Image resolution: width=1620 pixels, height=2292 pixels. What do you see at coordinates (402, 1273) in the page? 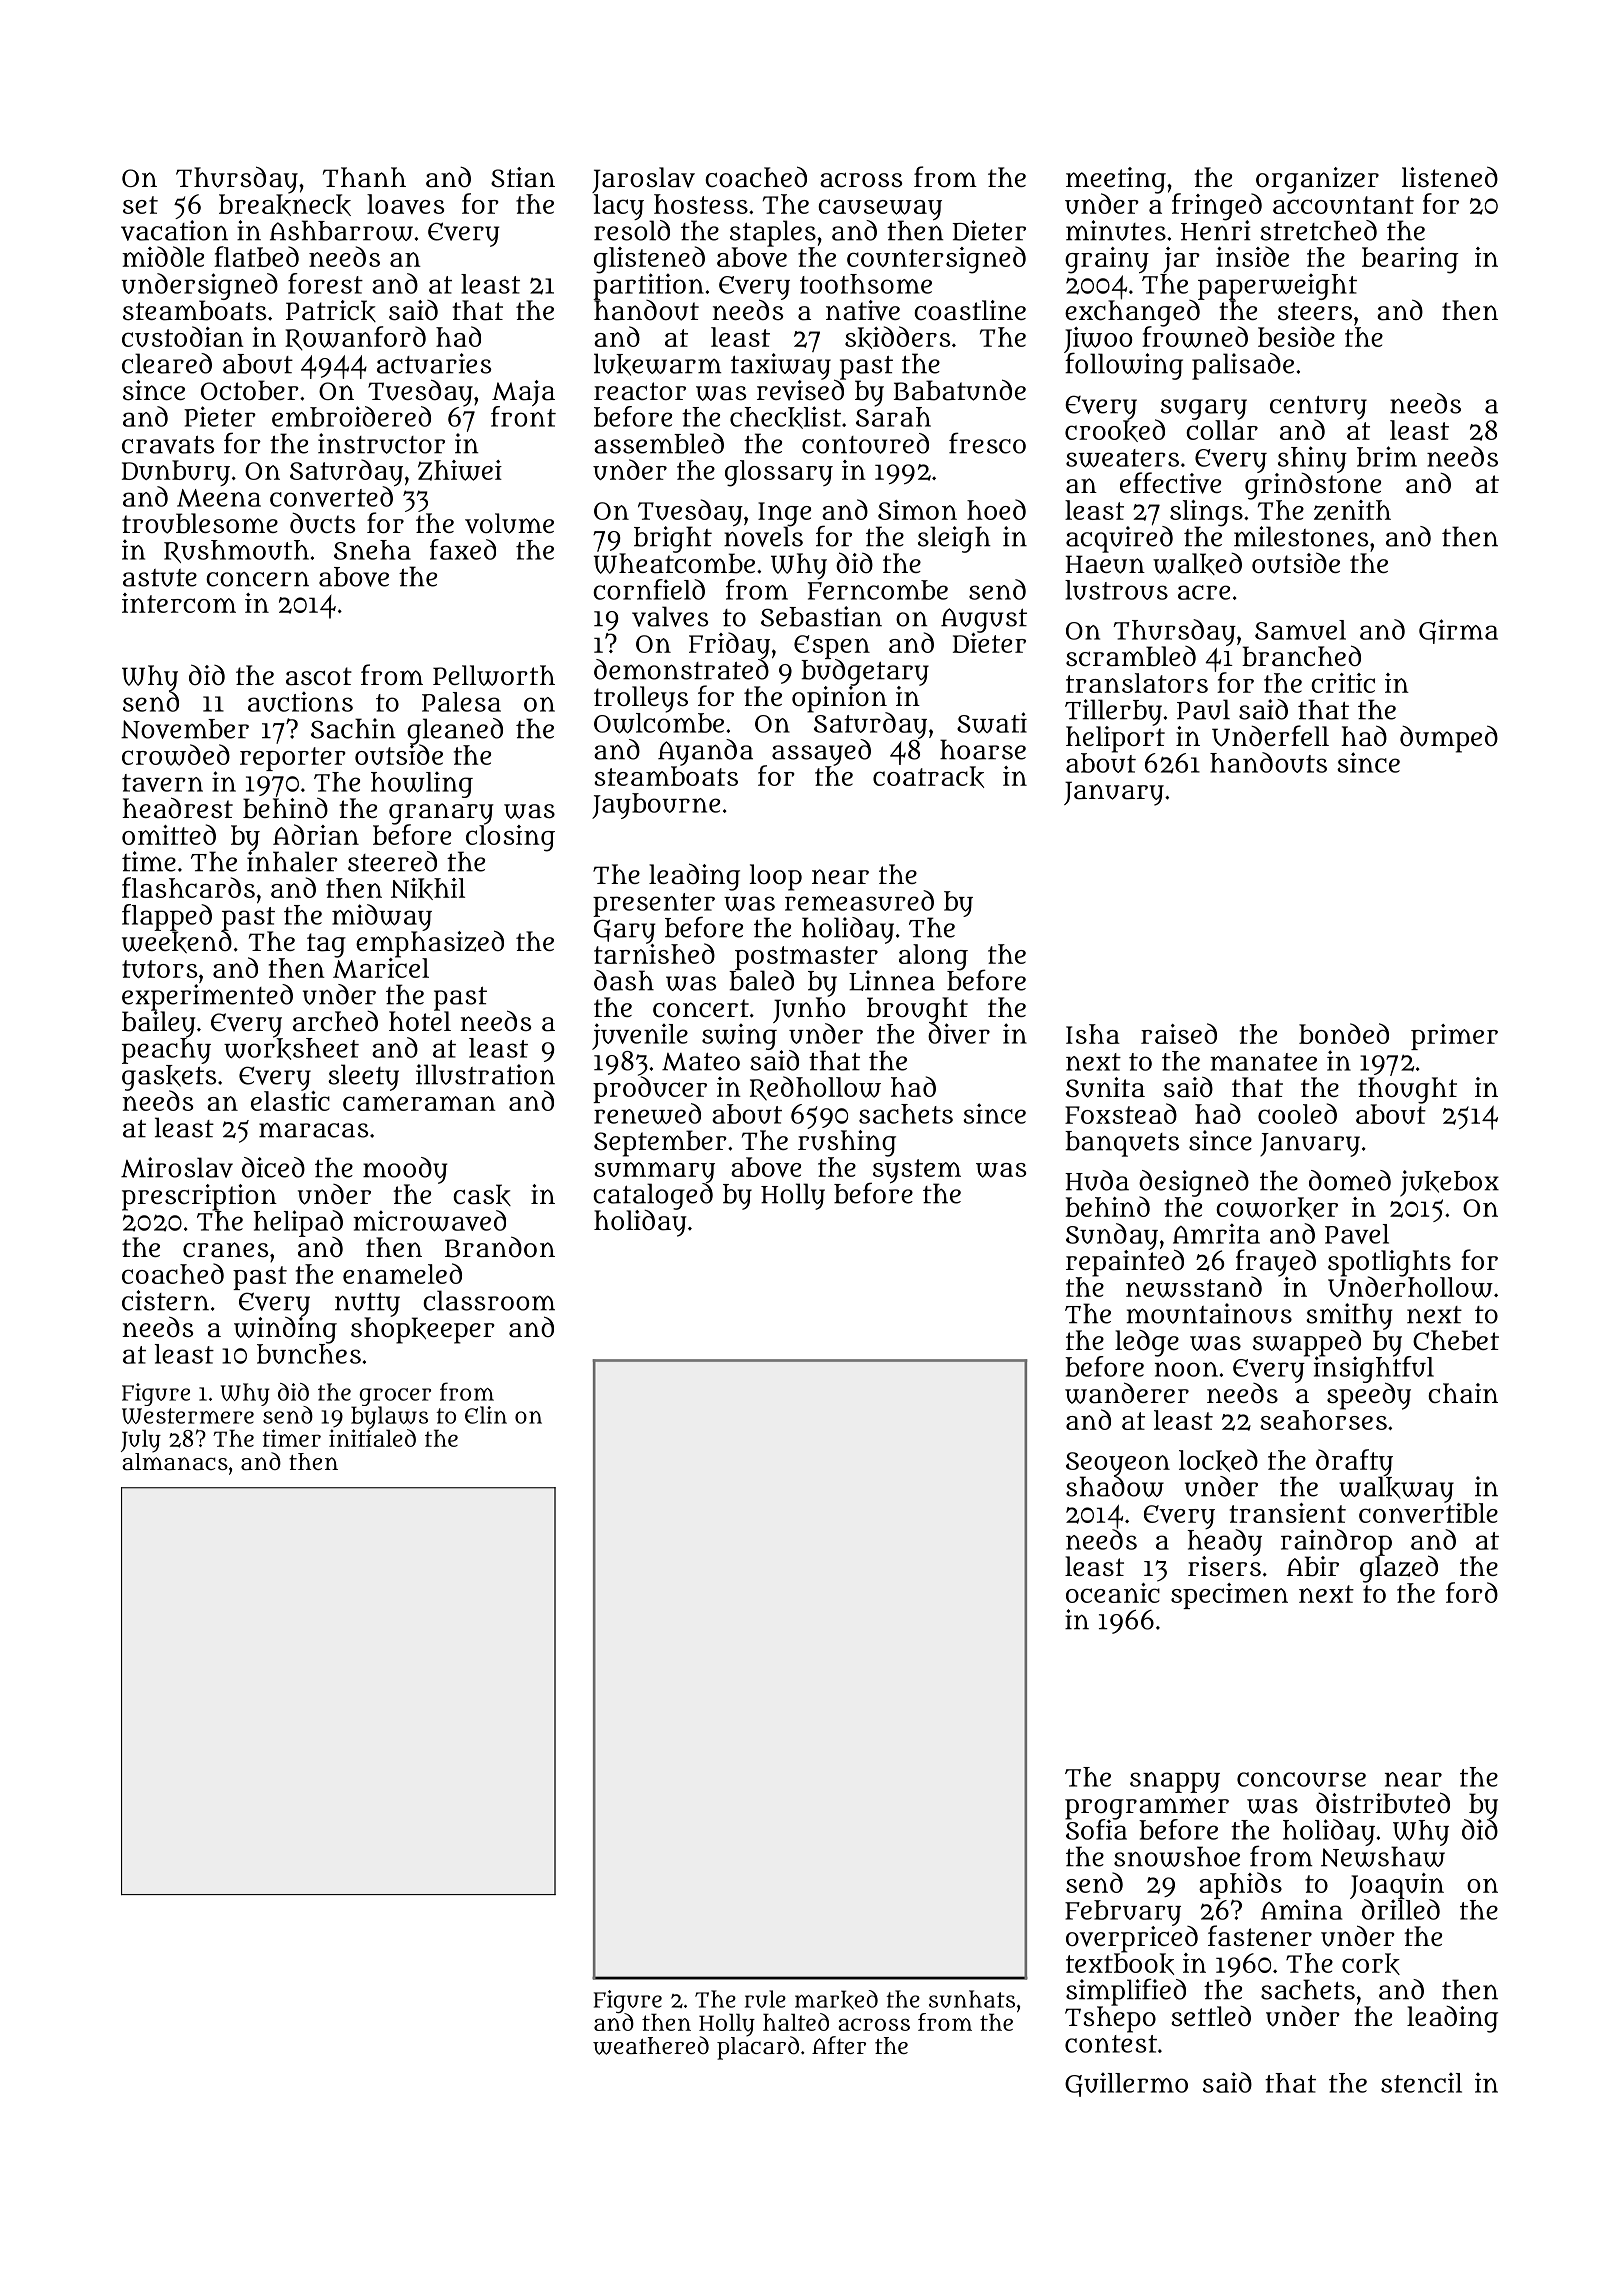
I see `enameled` at bounding box center [402, 1273].
